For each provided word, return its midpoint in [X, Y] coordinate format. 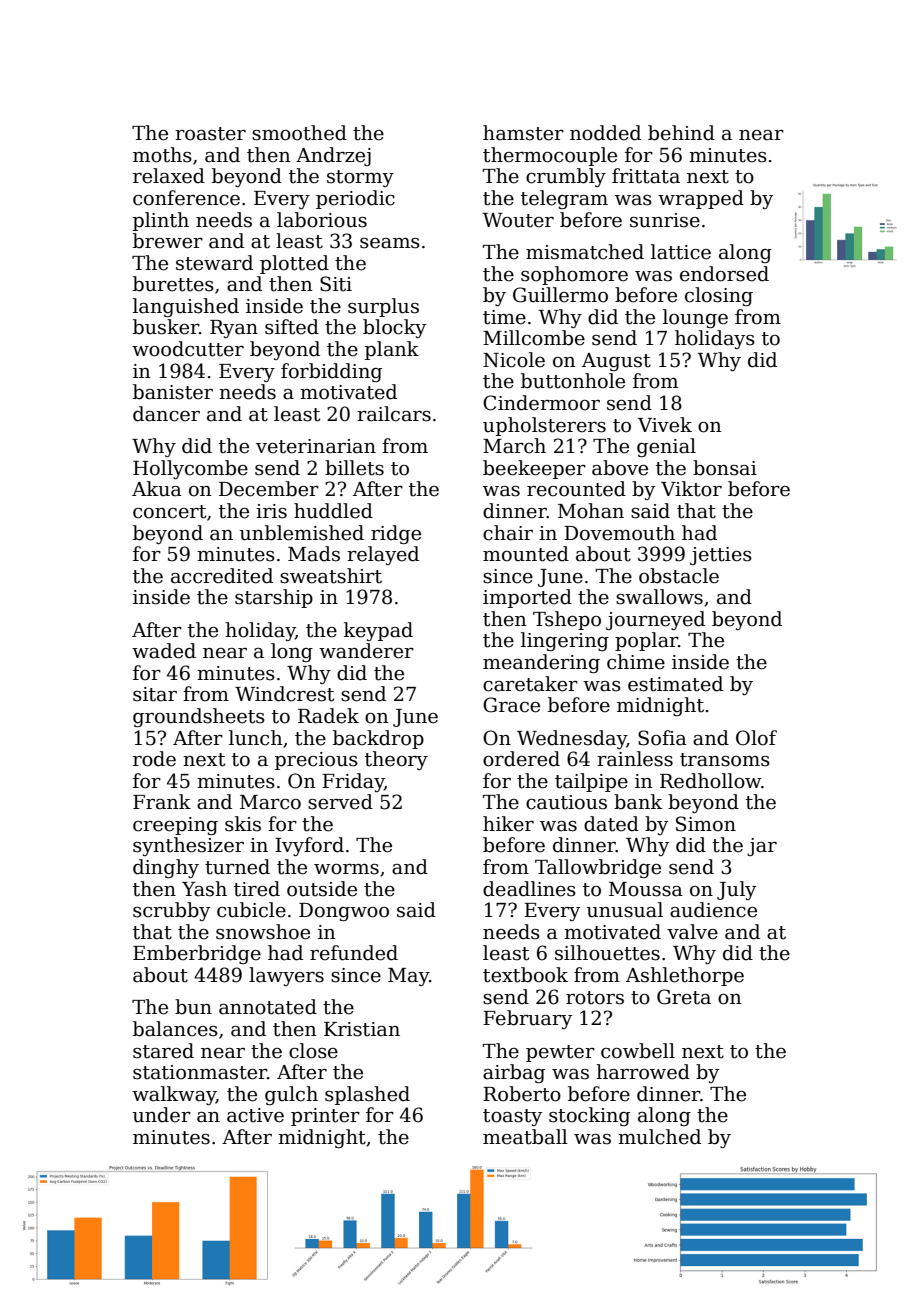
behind [681, 133]
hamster [523, 133]
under [162, 1115]
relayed [383, 555]
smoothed [299, 133]
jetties [721, 556]
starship [274, 598]
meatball [525, 1137]
